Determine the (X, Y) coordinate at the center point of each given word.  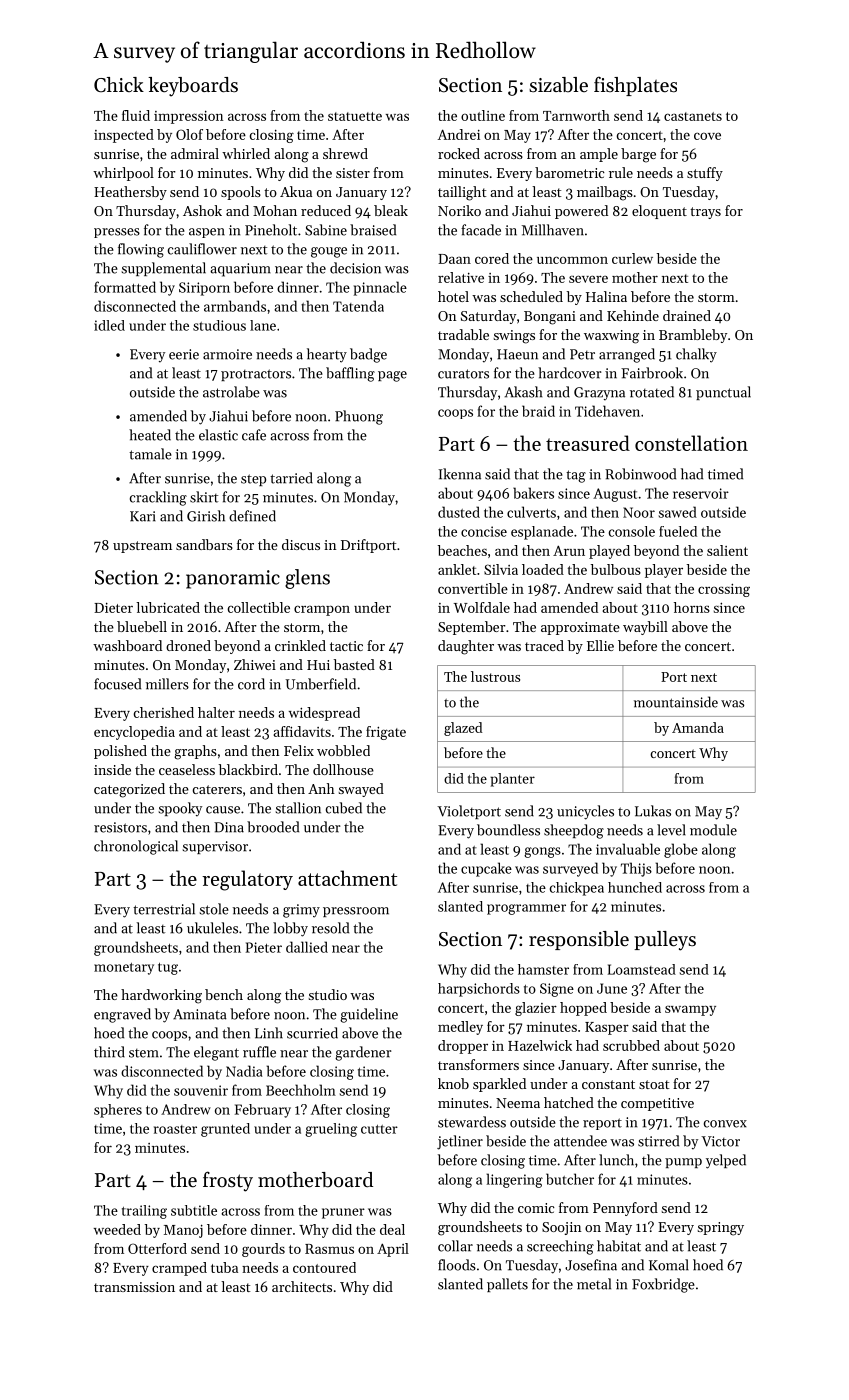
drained (687, 315)
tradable (463, 334)
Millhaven (553, 230)
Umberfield (320, 684)
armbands (235, 306)
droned (188, 645)
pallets (507, 1285)
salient (727, 550)
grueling (331, 1130)
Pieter (264, 947)
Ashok (202, 210)
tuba (224, 1267)
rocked (459, 153)
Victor (720, 1141)
